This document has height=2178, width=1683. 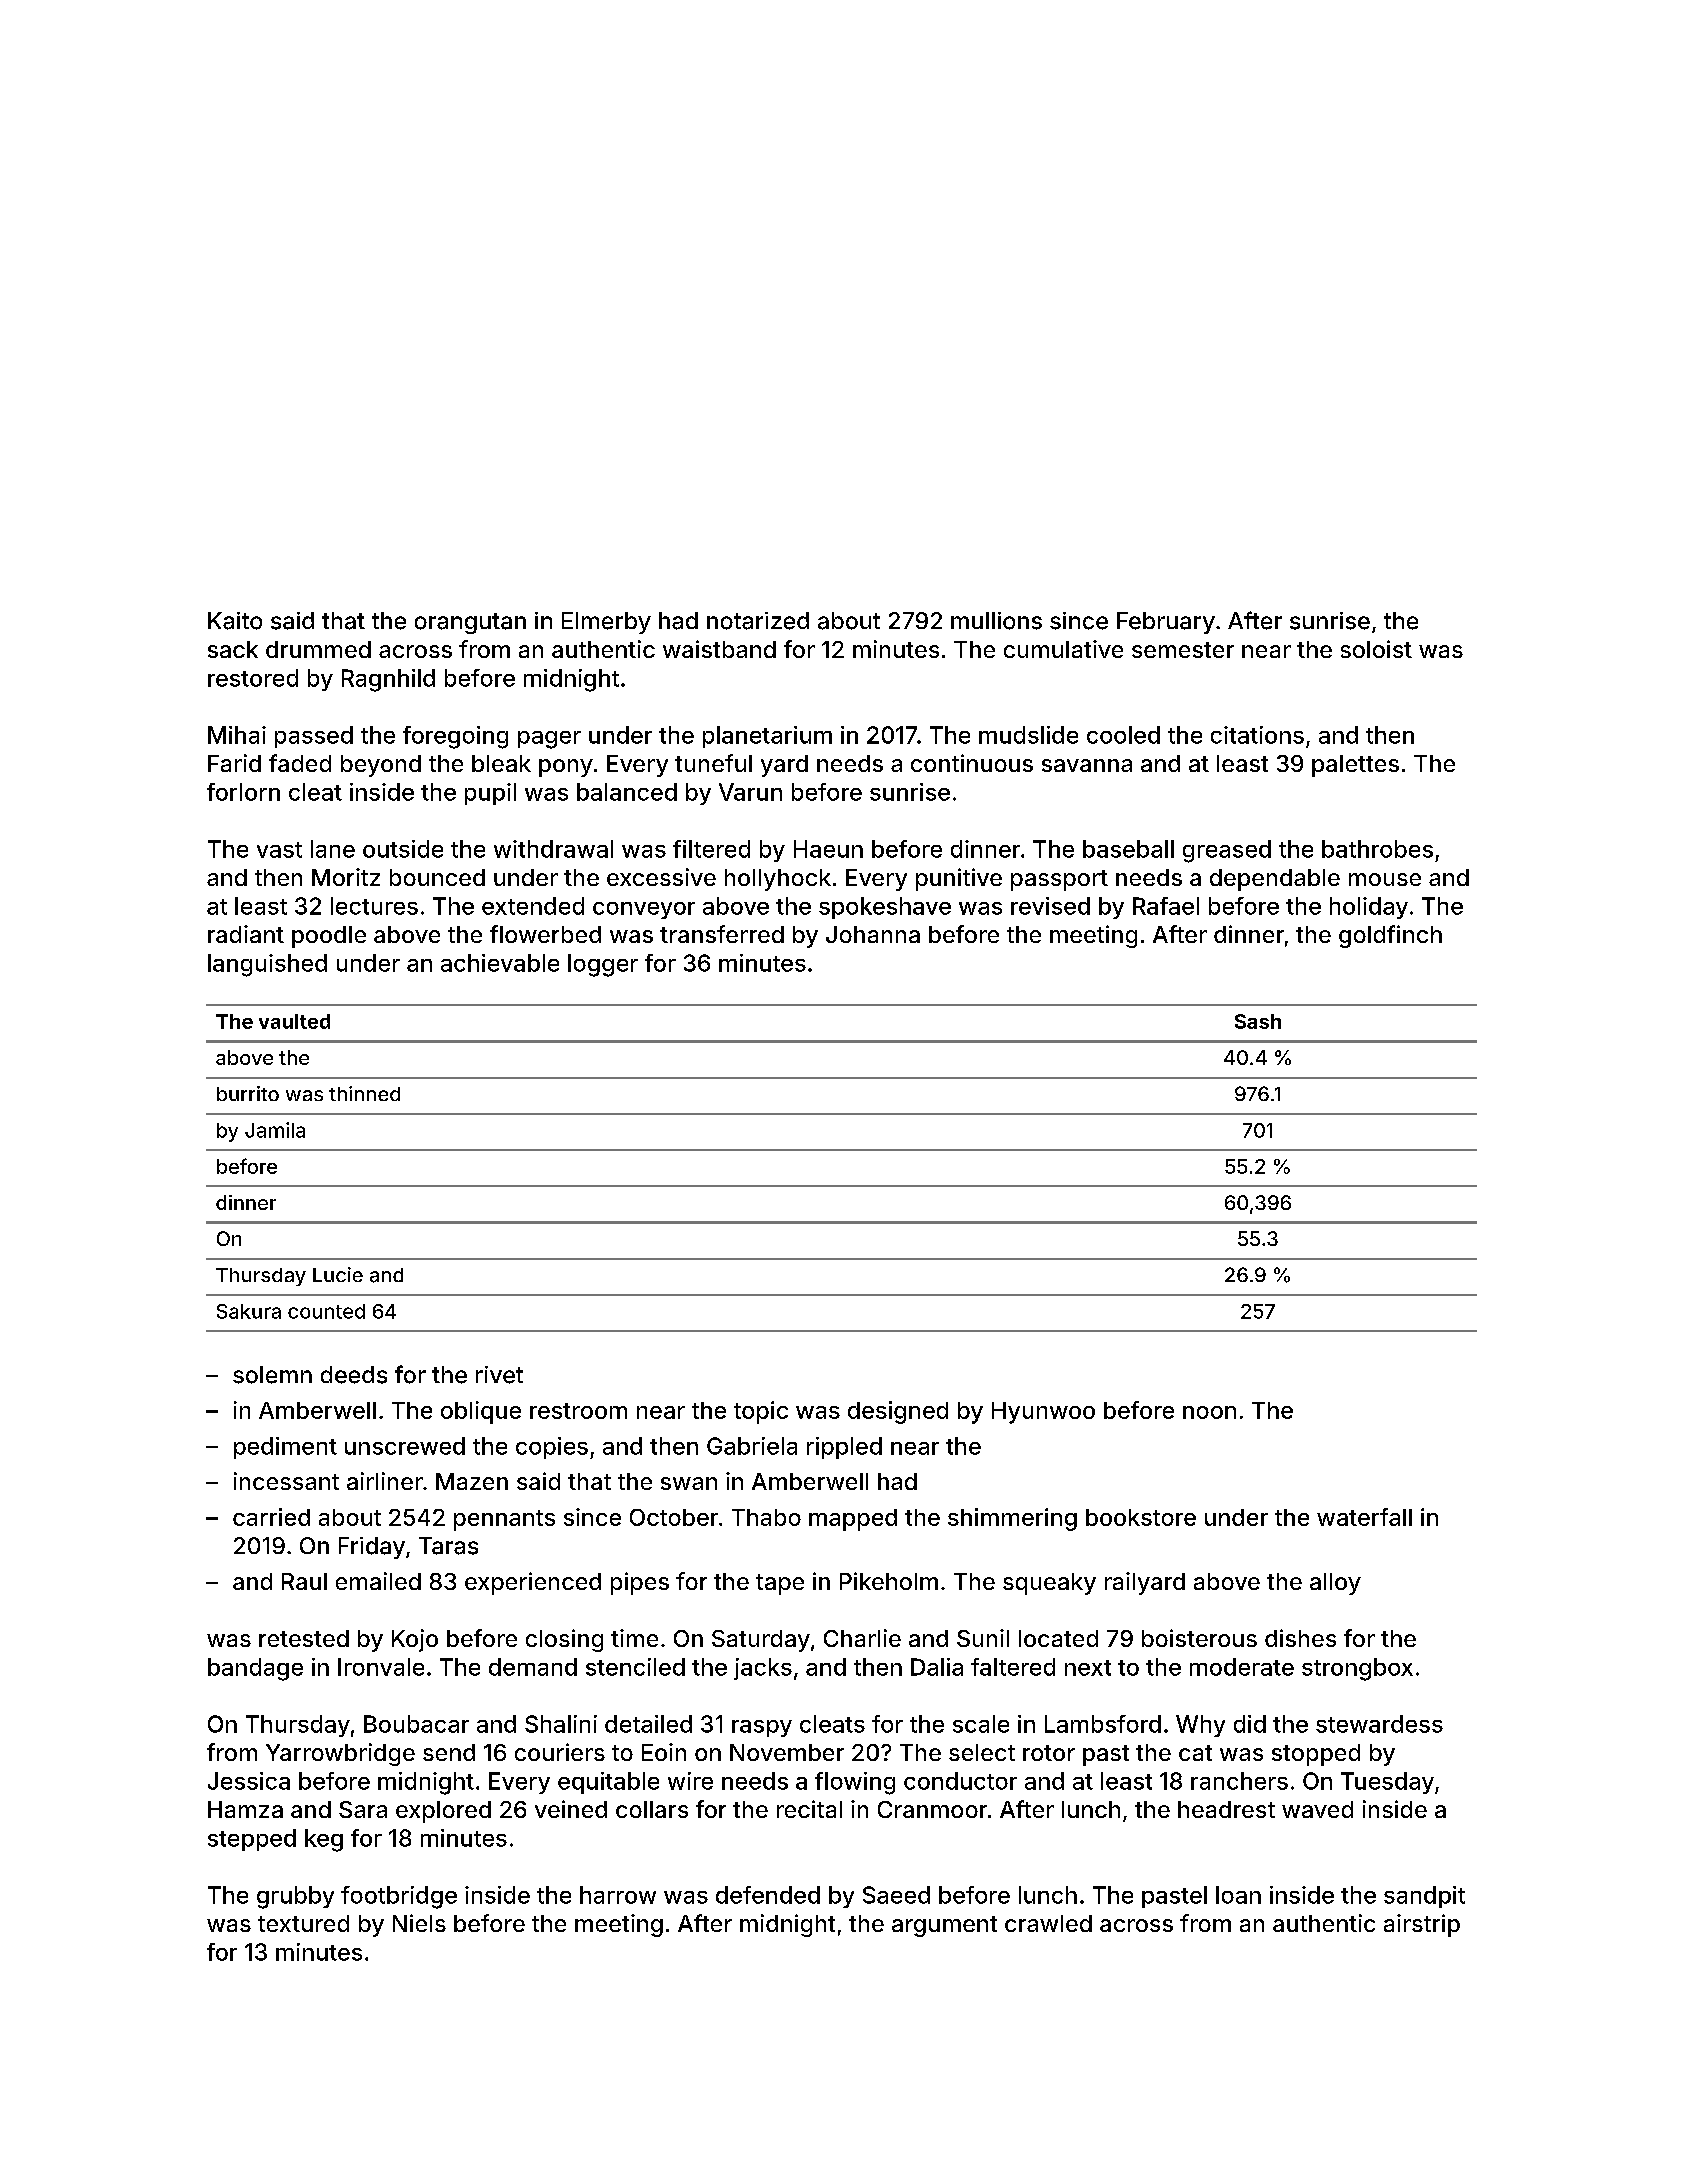 I want to click on pipes, so click(x=640, y=1583).
